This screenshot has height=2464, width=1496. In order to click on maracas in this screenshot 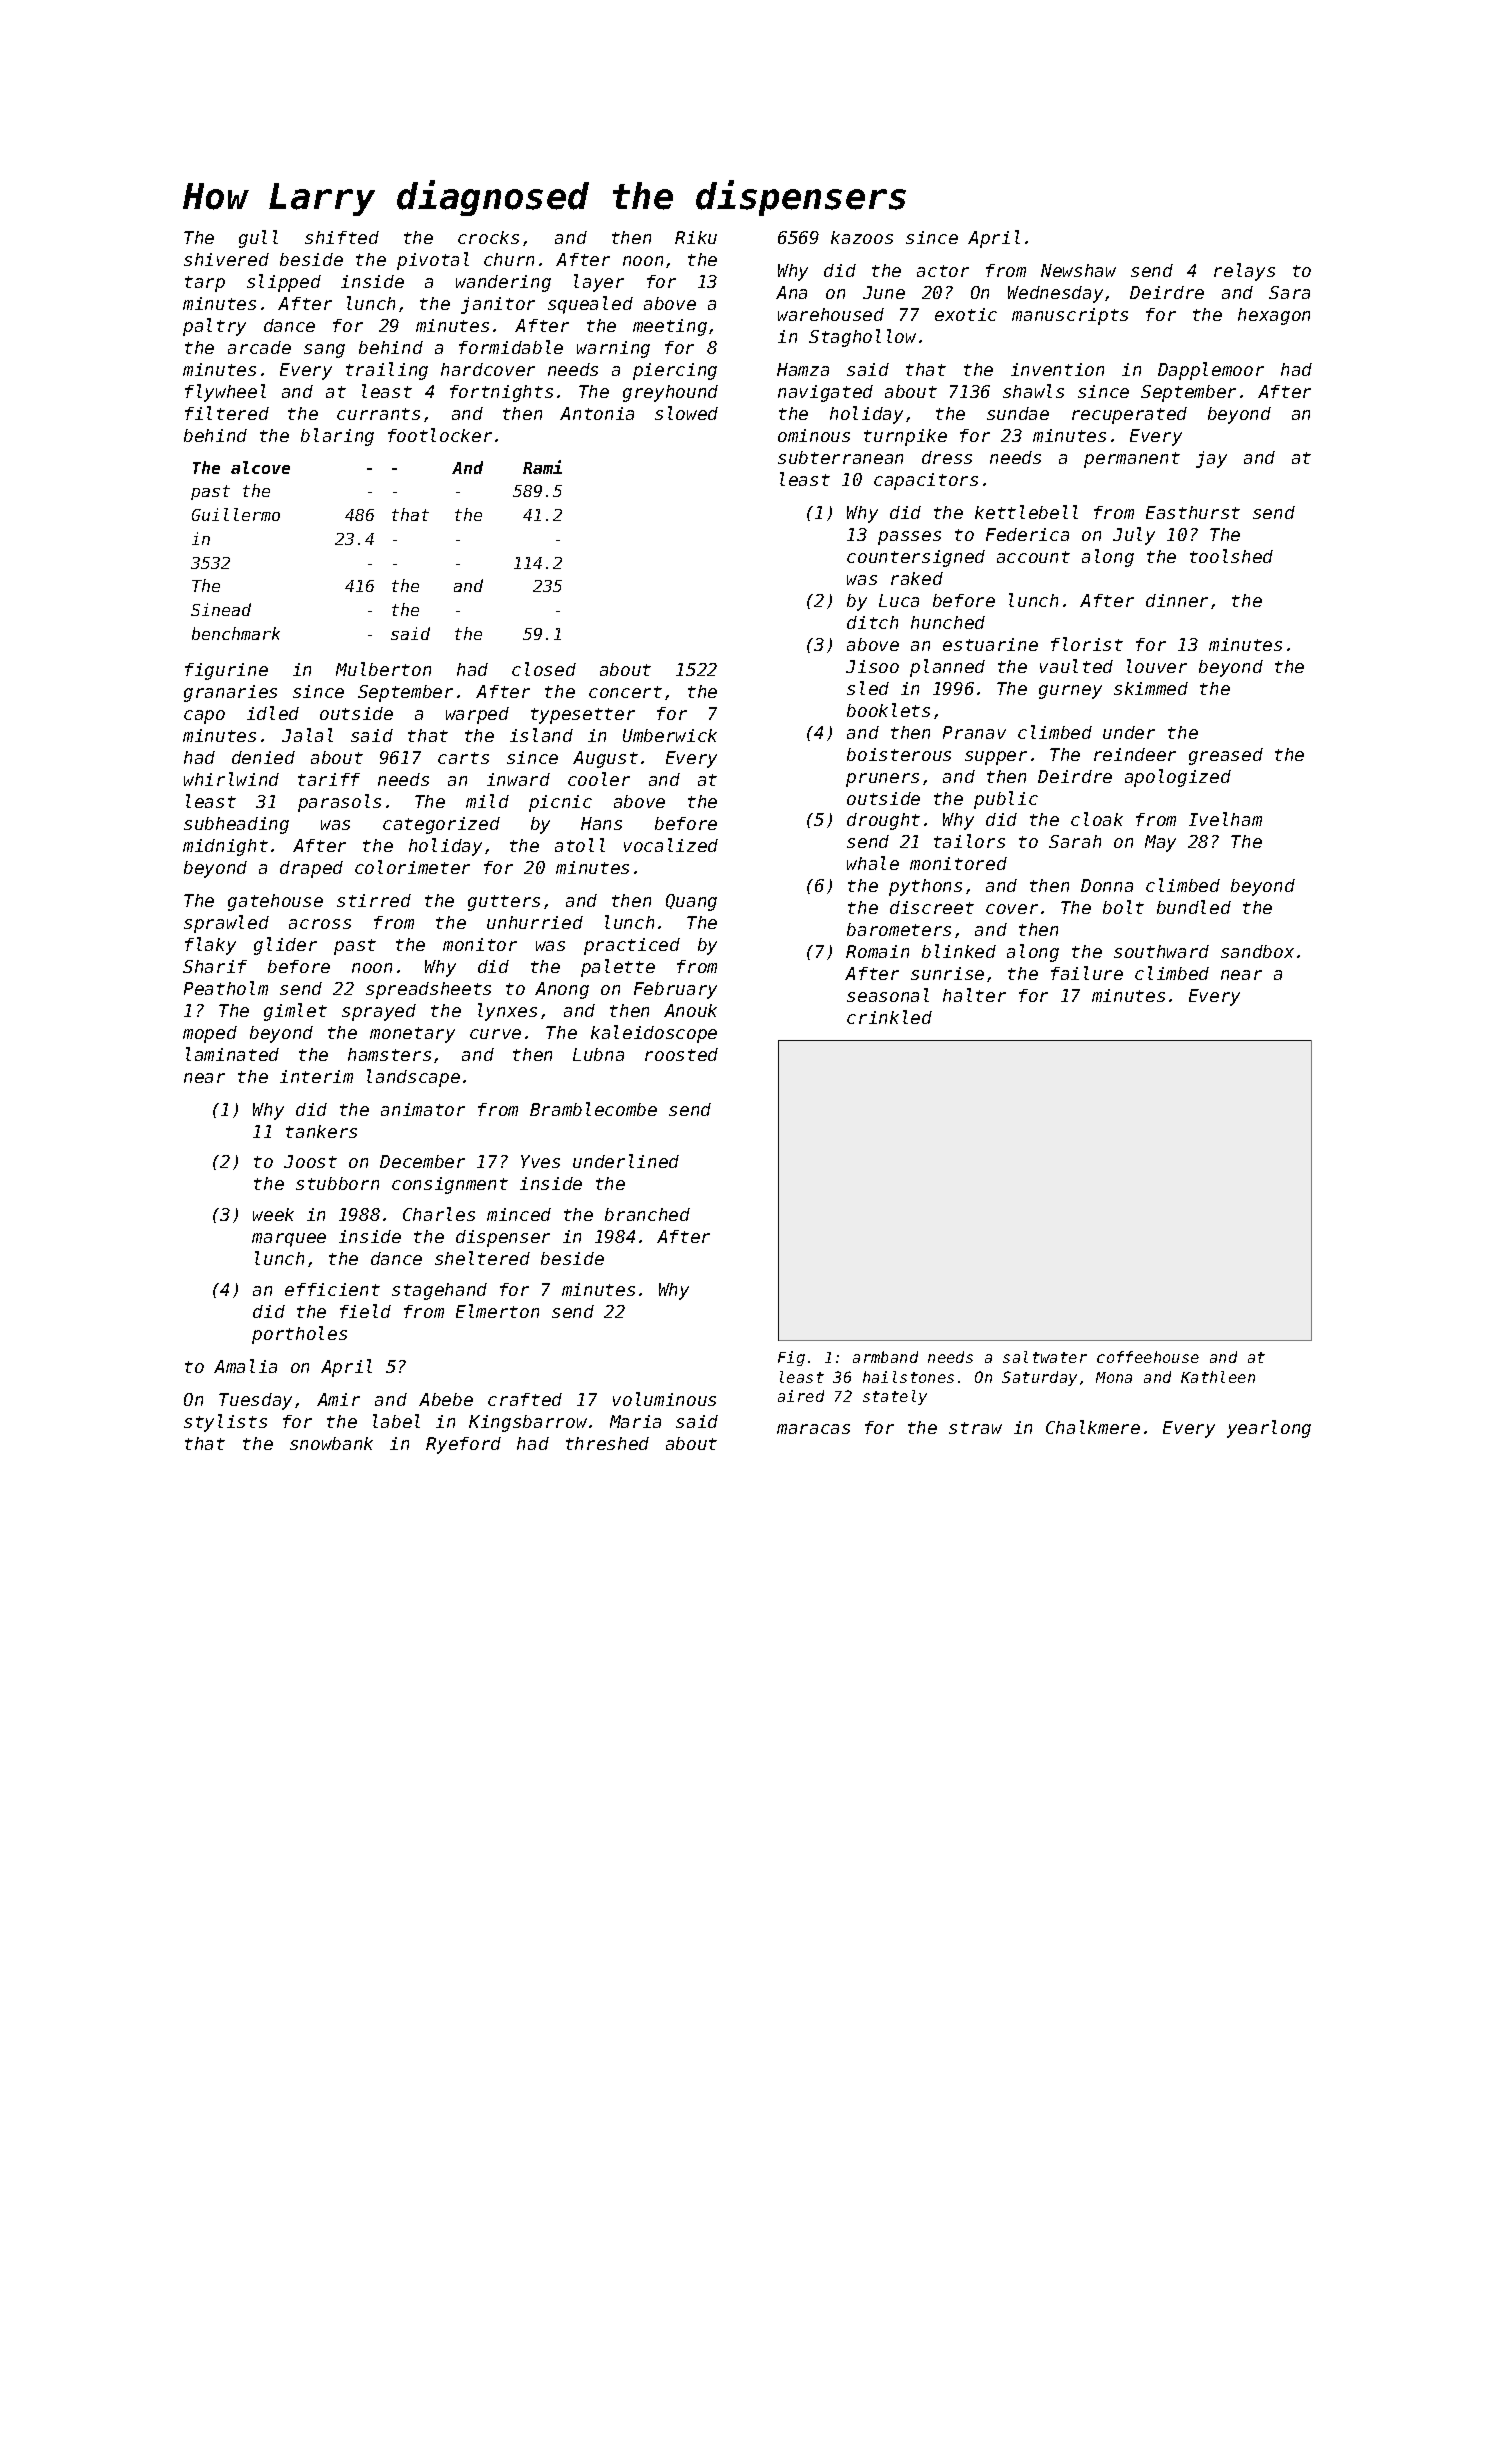, I will do `click(813, 1429)`.
